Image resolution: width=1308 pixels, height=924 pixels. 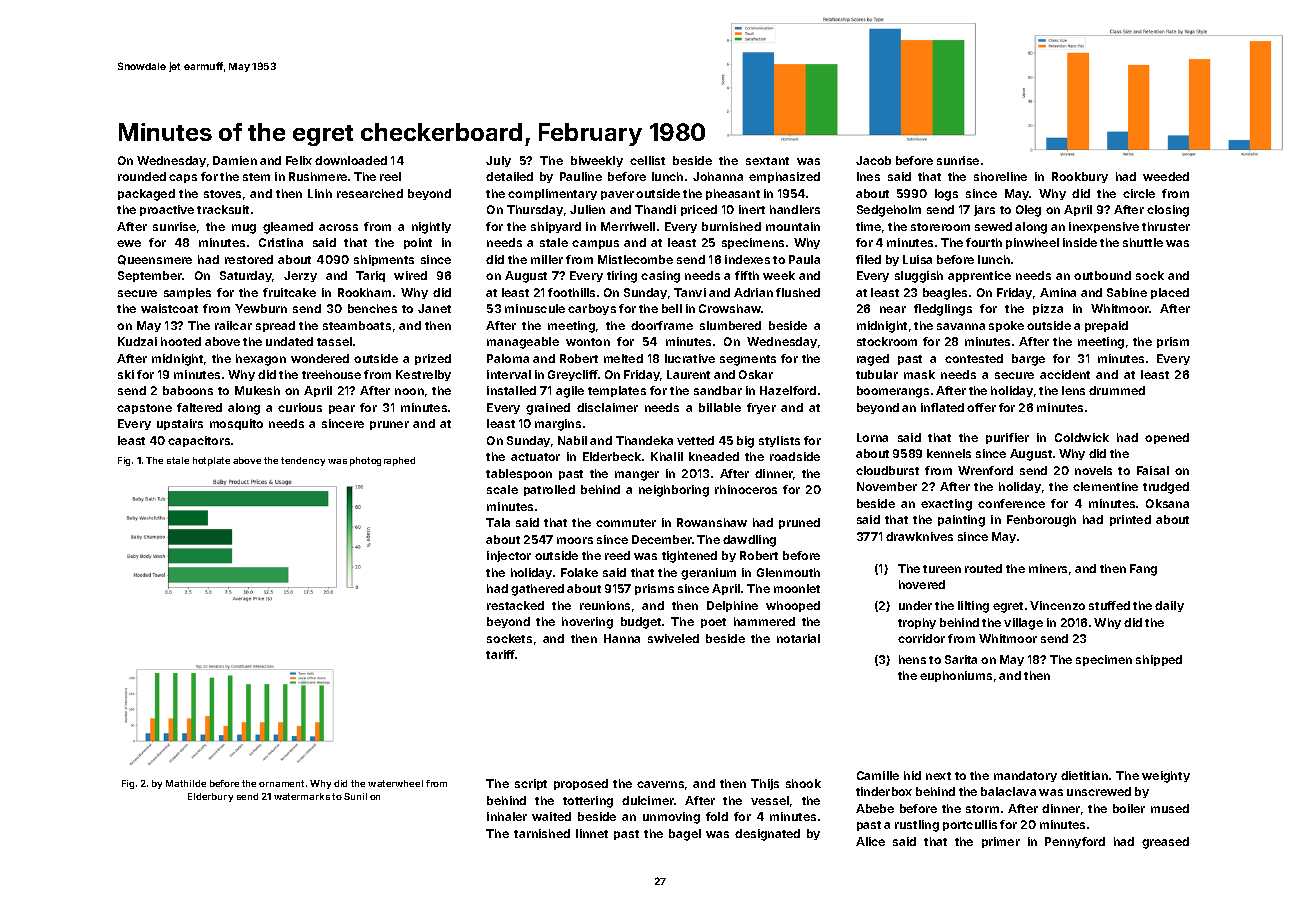 I want to click on Jacob, so click(x=873, y=160).
